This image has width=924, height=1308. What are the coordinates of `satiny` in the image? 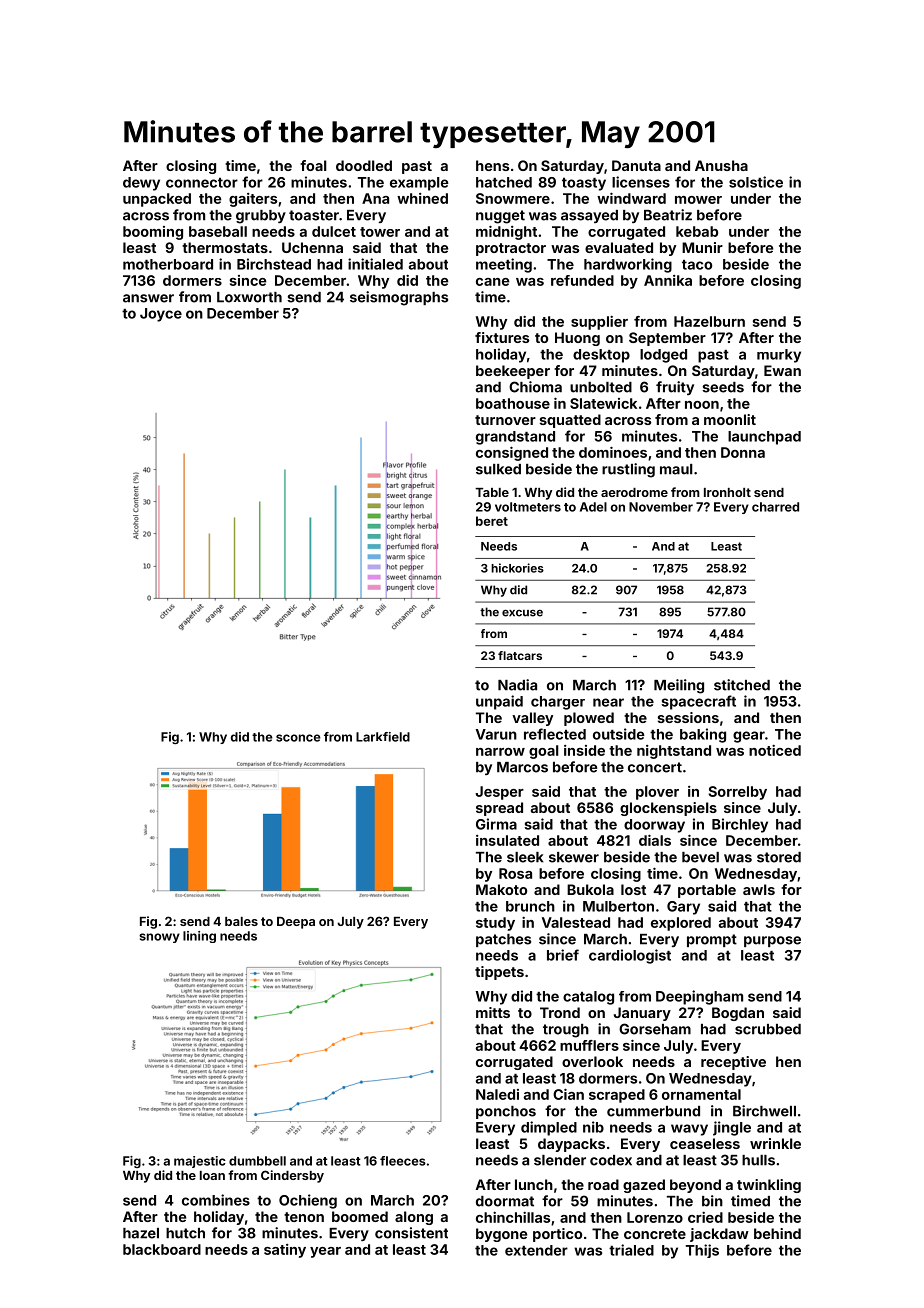 It's located at (285, 1251).
